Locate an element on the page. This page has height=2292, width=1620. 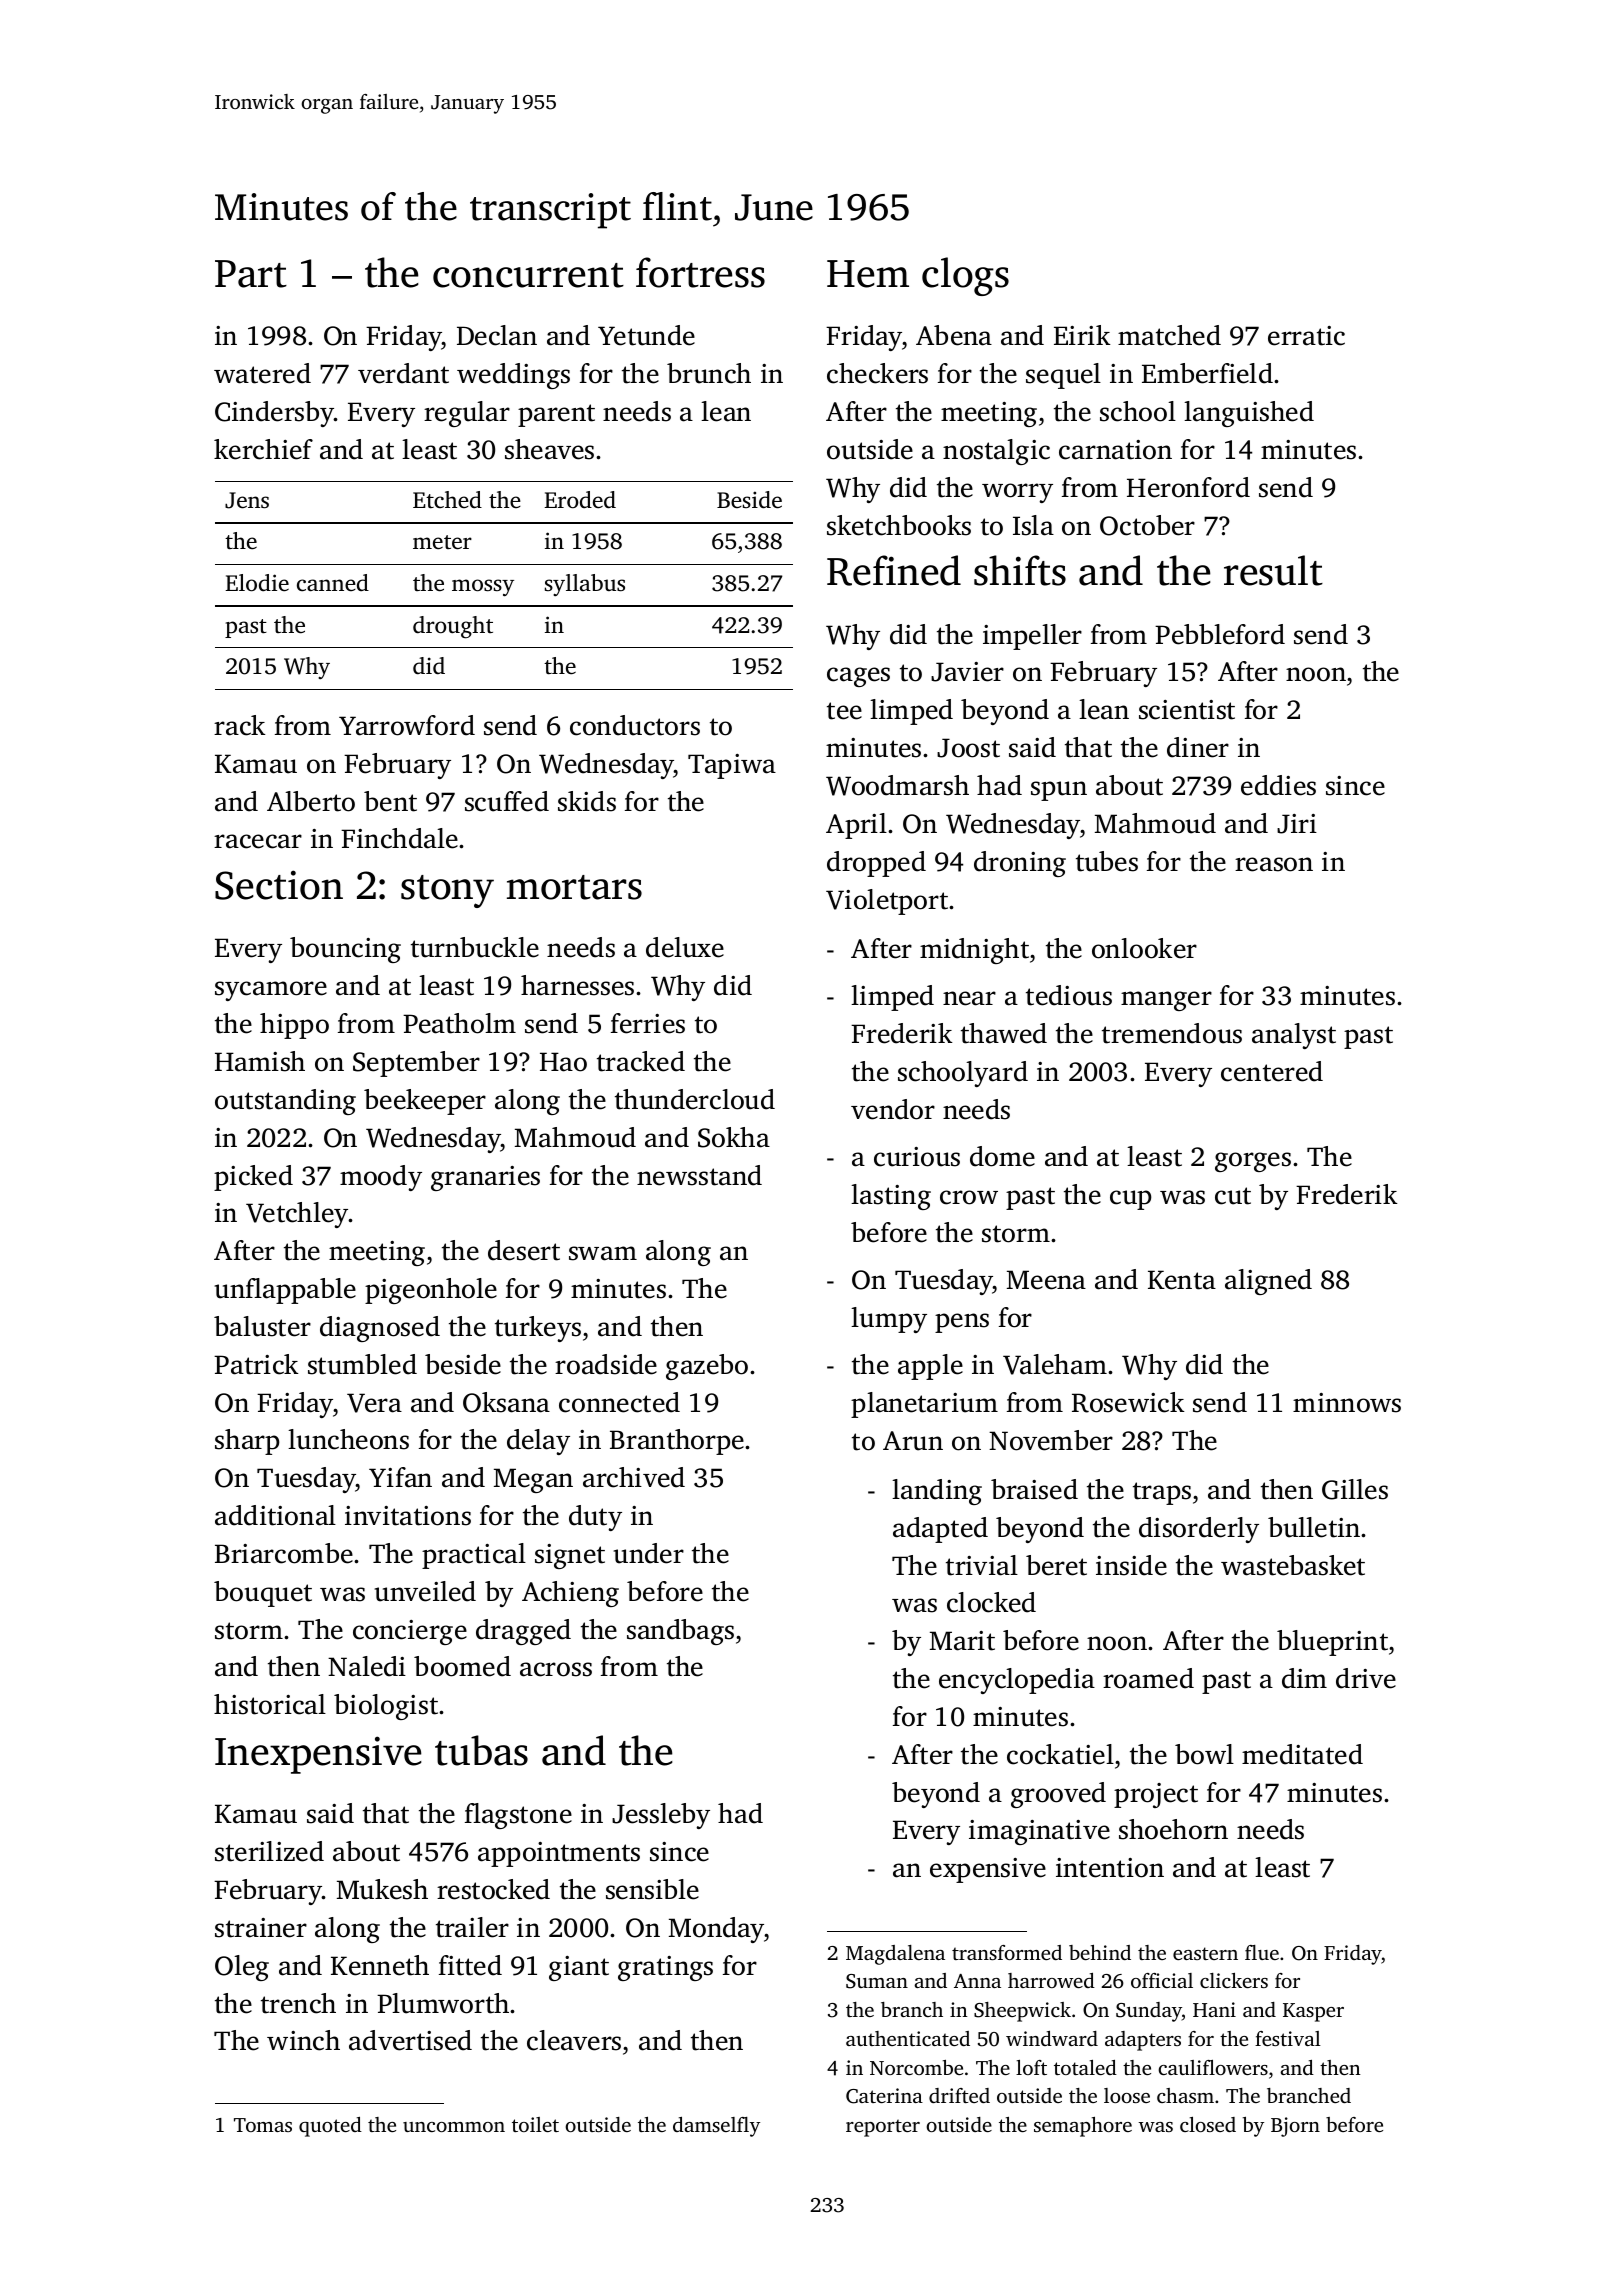
advertised is located at coordinates (410, 2040).
